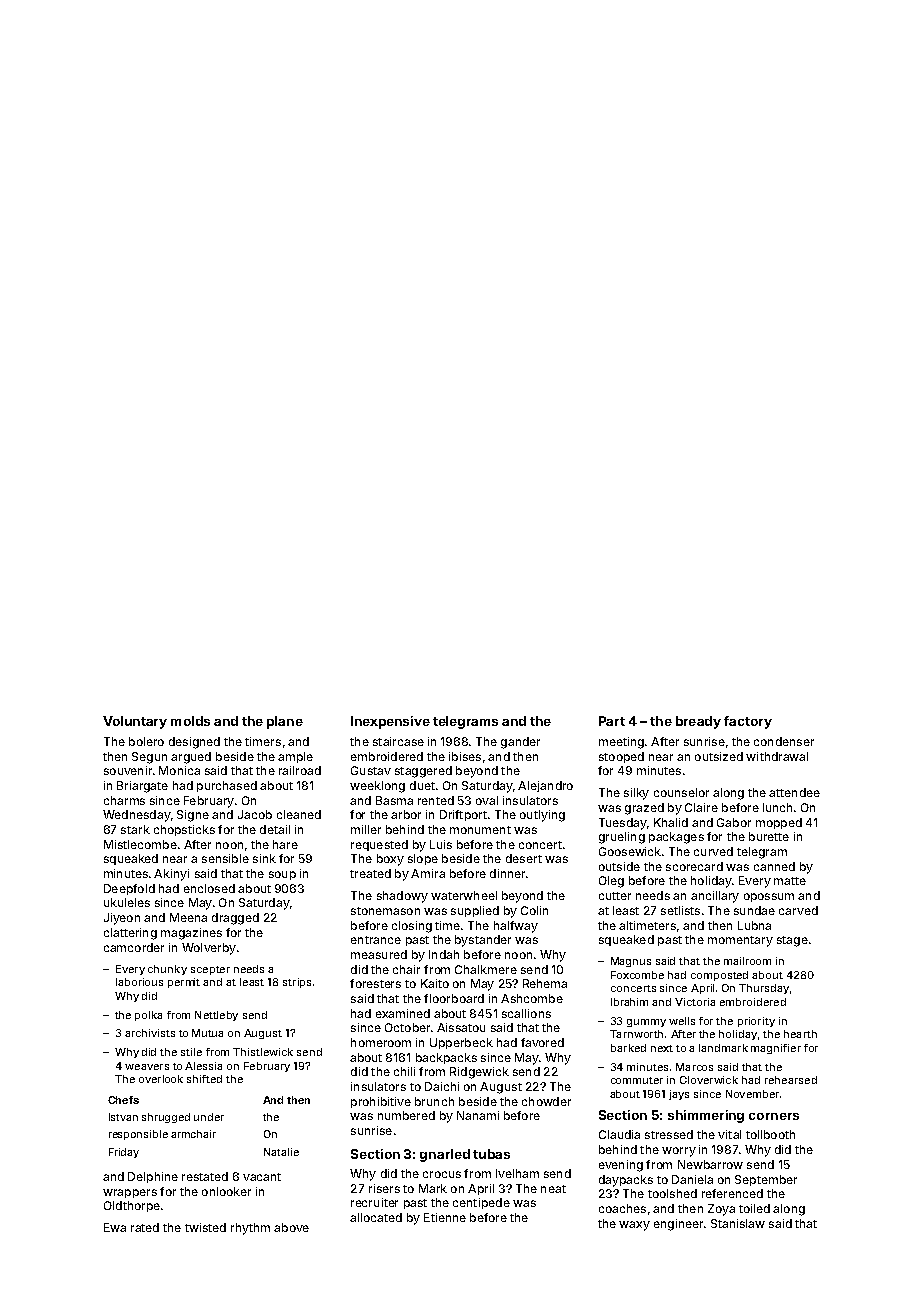  Describe the element at coordinates (138, 1135) in the screenshot. I see `responsible` at that location.
